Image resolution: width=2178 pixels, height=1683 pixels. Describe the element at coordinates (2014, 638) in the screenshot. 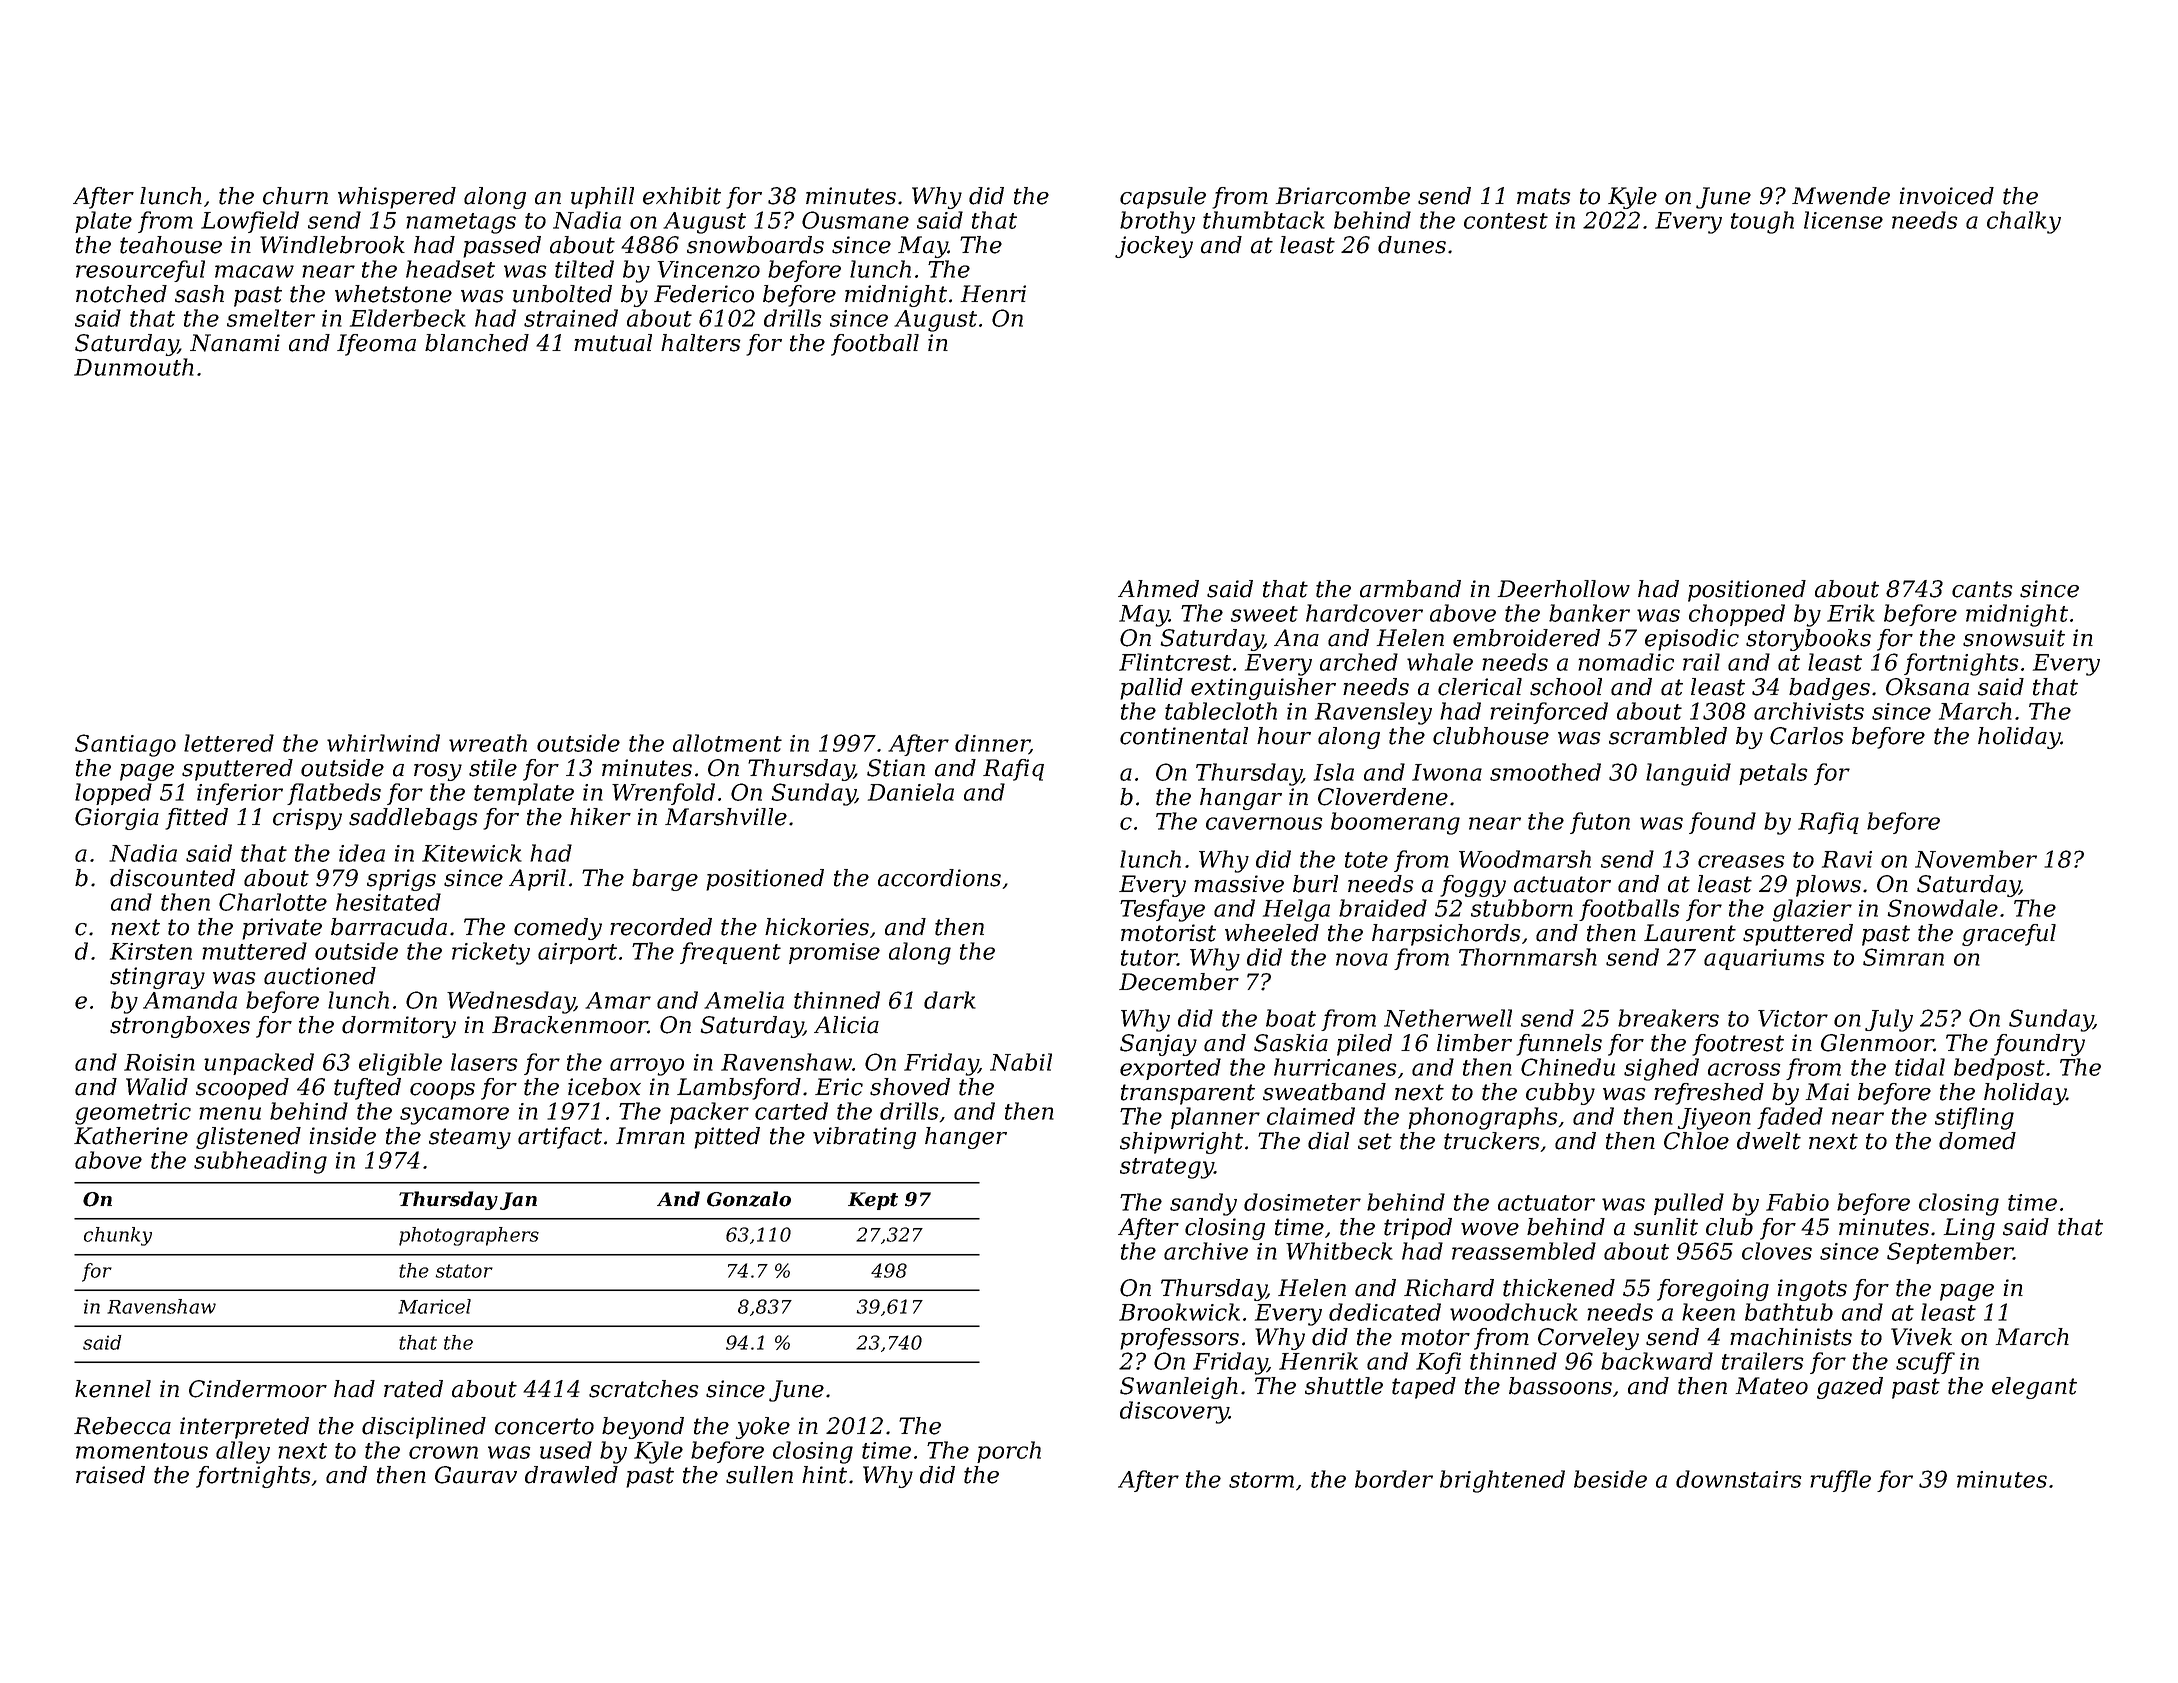

I see `snowsuit` at that location.
